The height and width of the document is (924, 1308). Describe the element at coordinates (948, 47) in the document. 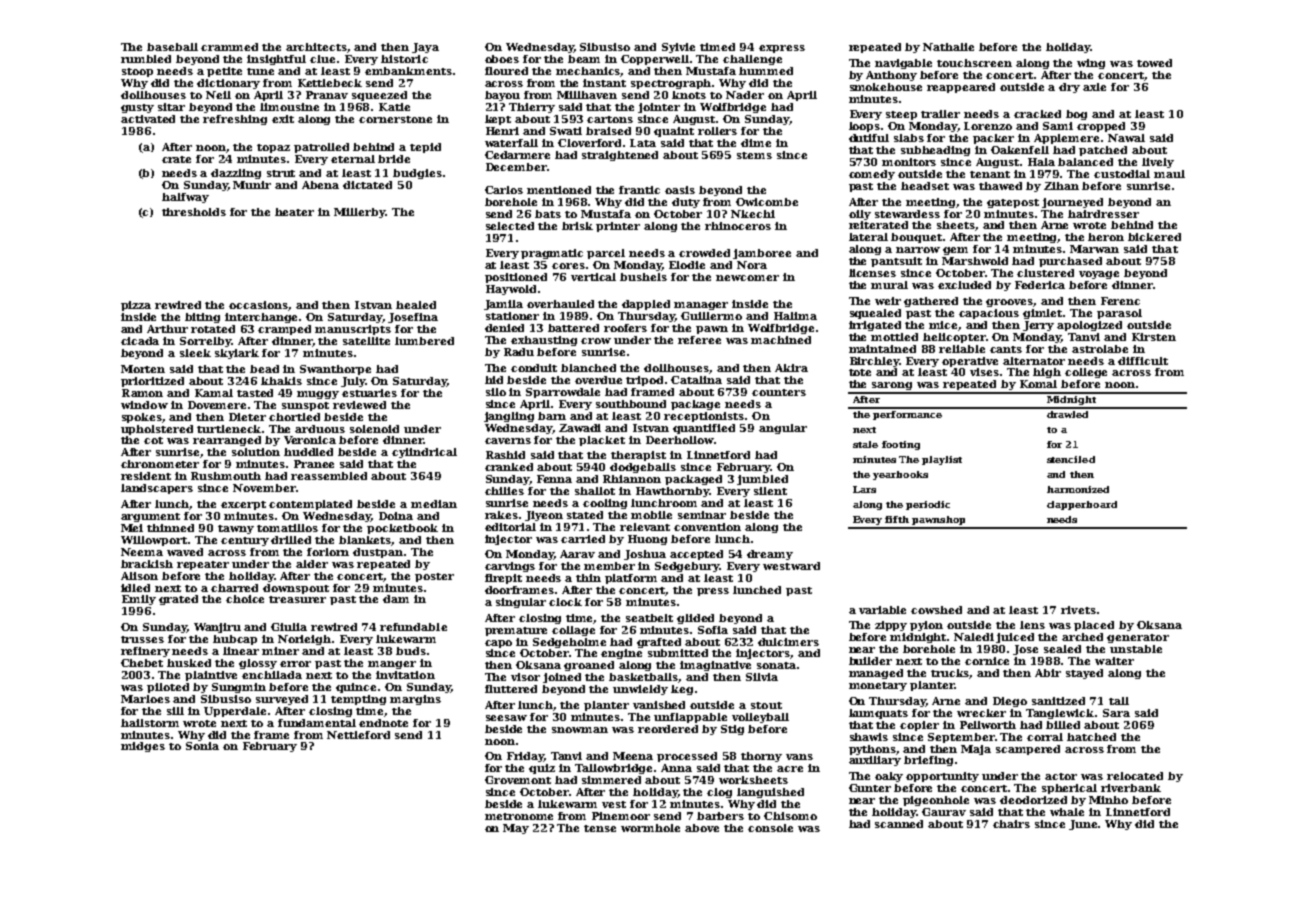

I see `Nathalie` at that location.
